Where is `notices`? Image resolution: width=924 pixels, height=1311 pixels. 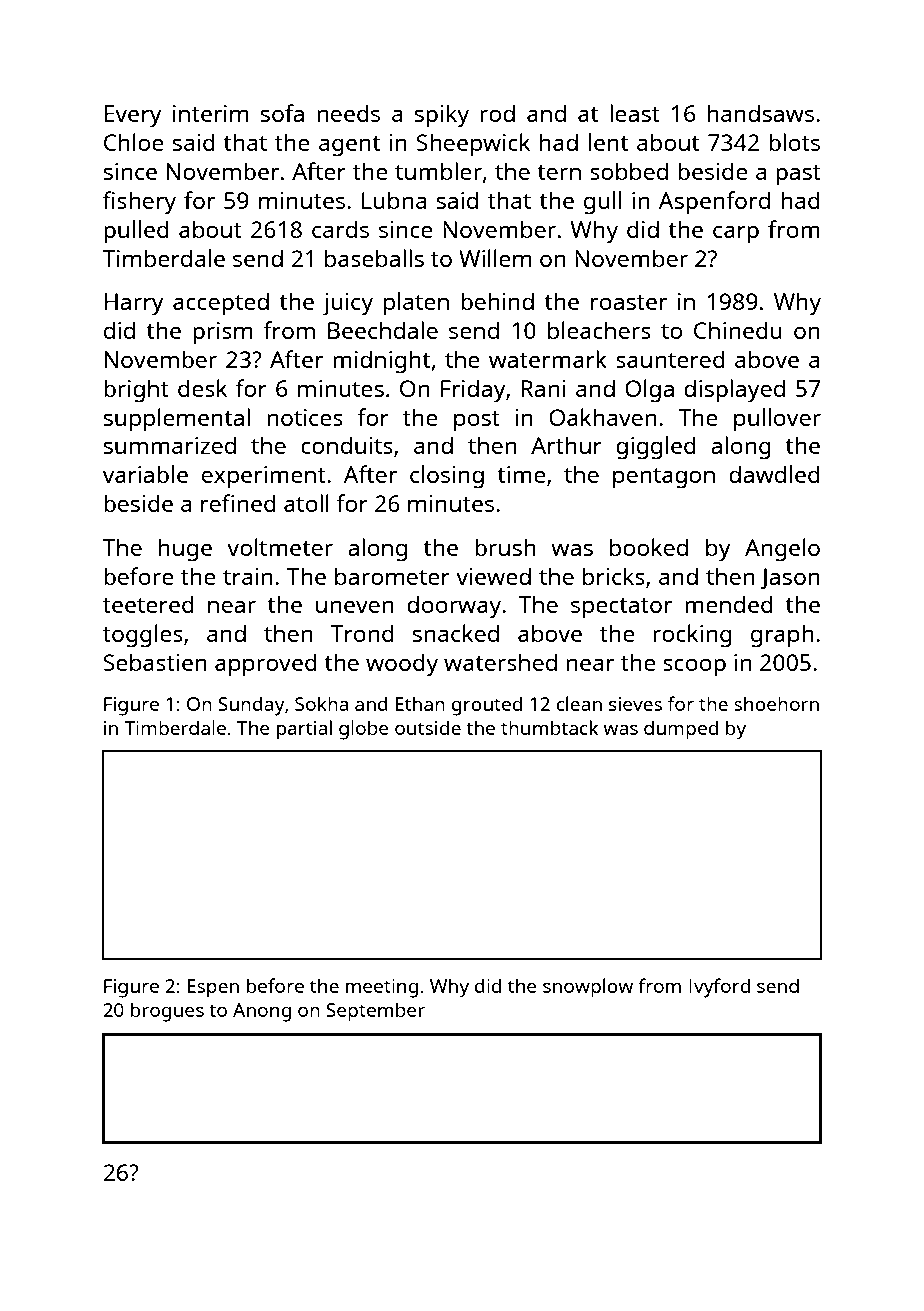
notices is located at coordinates (305, 417).
